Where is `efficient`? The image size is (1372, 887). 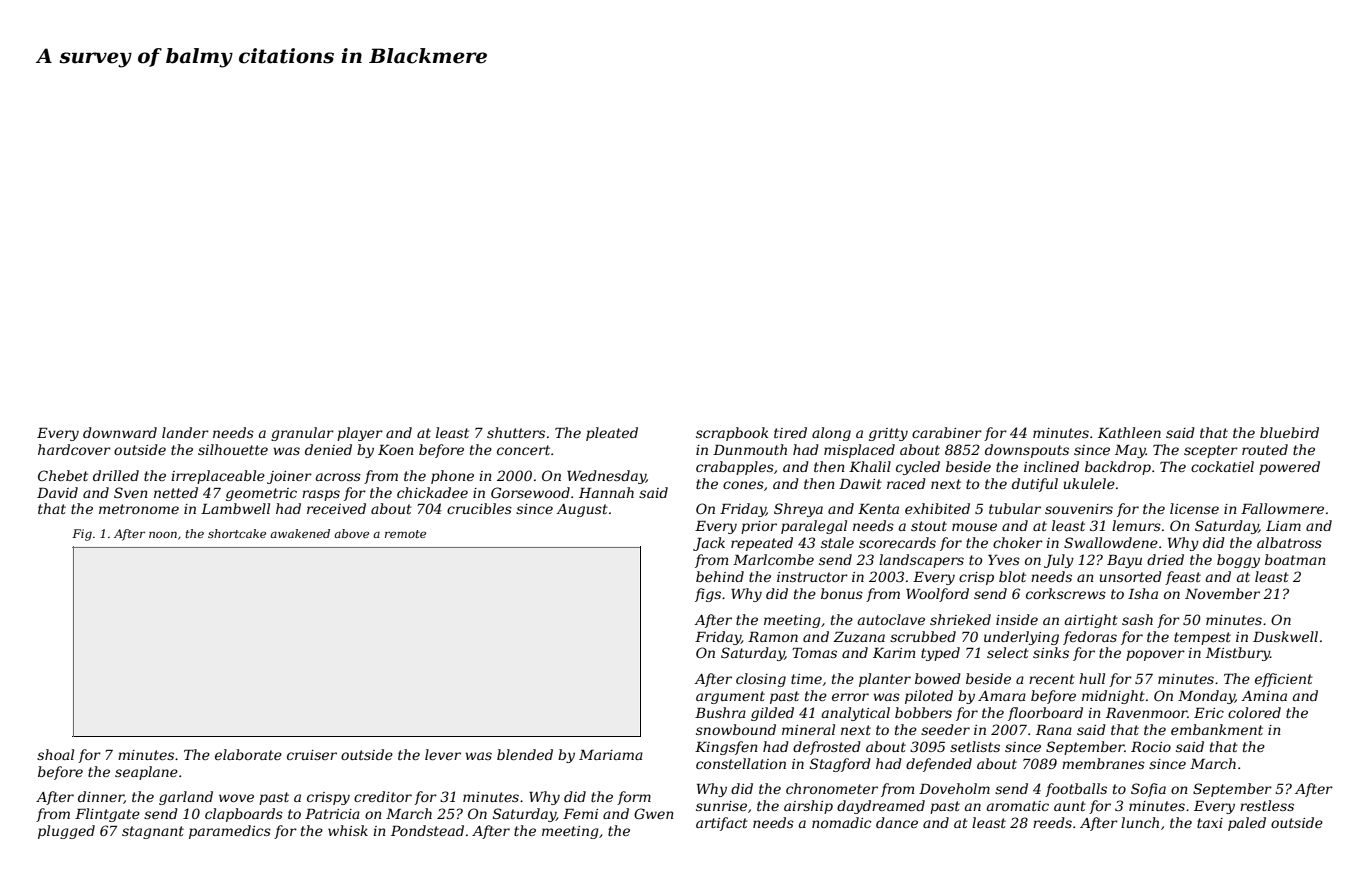
efficient is located at coordinates (1284, 680).
